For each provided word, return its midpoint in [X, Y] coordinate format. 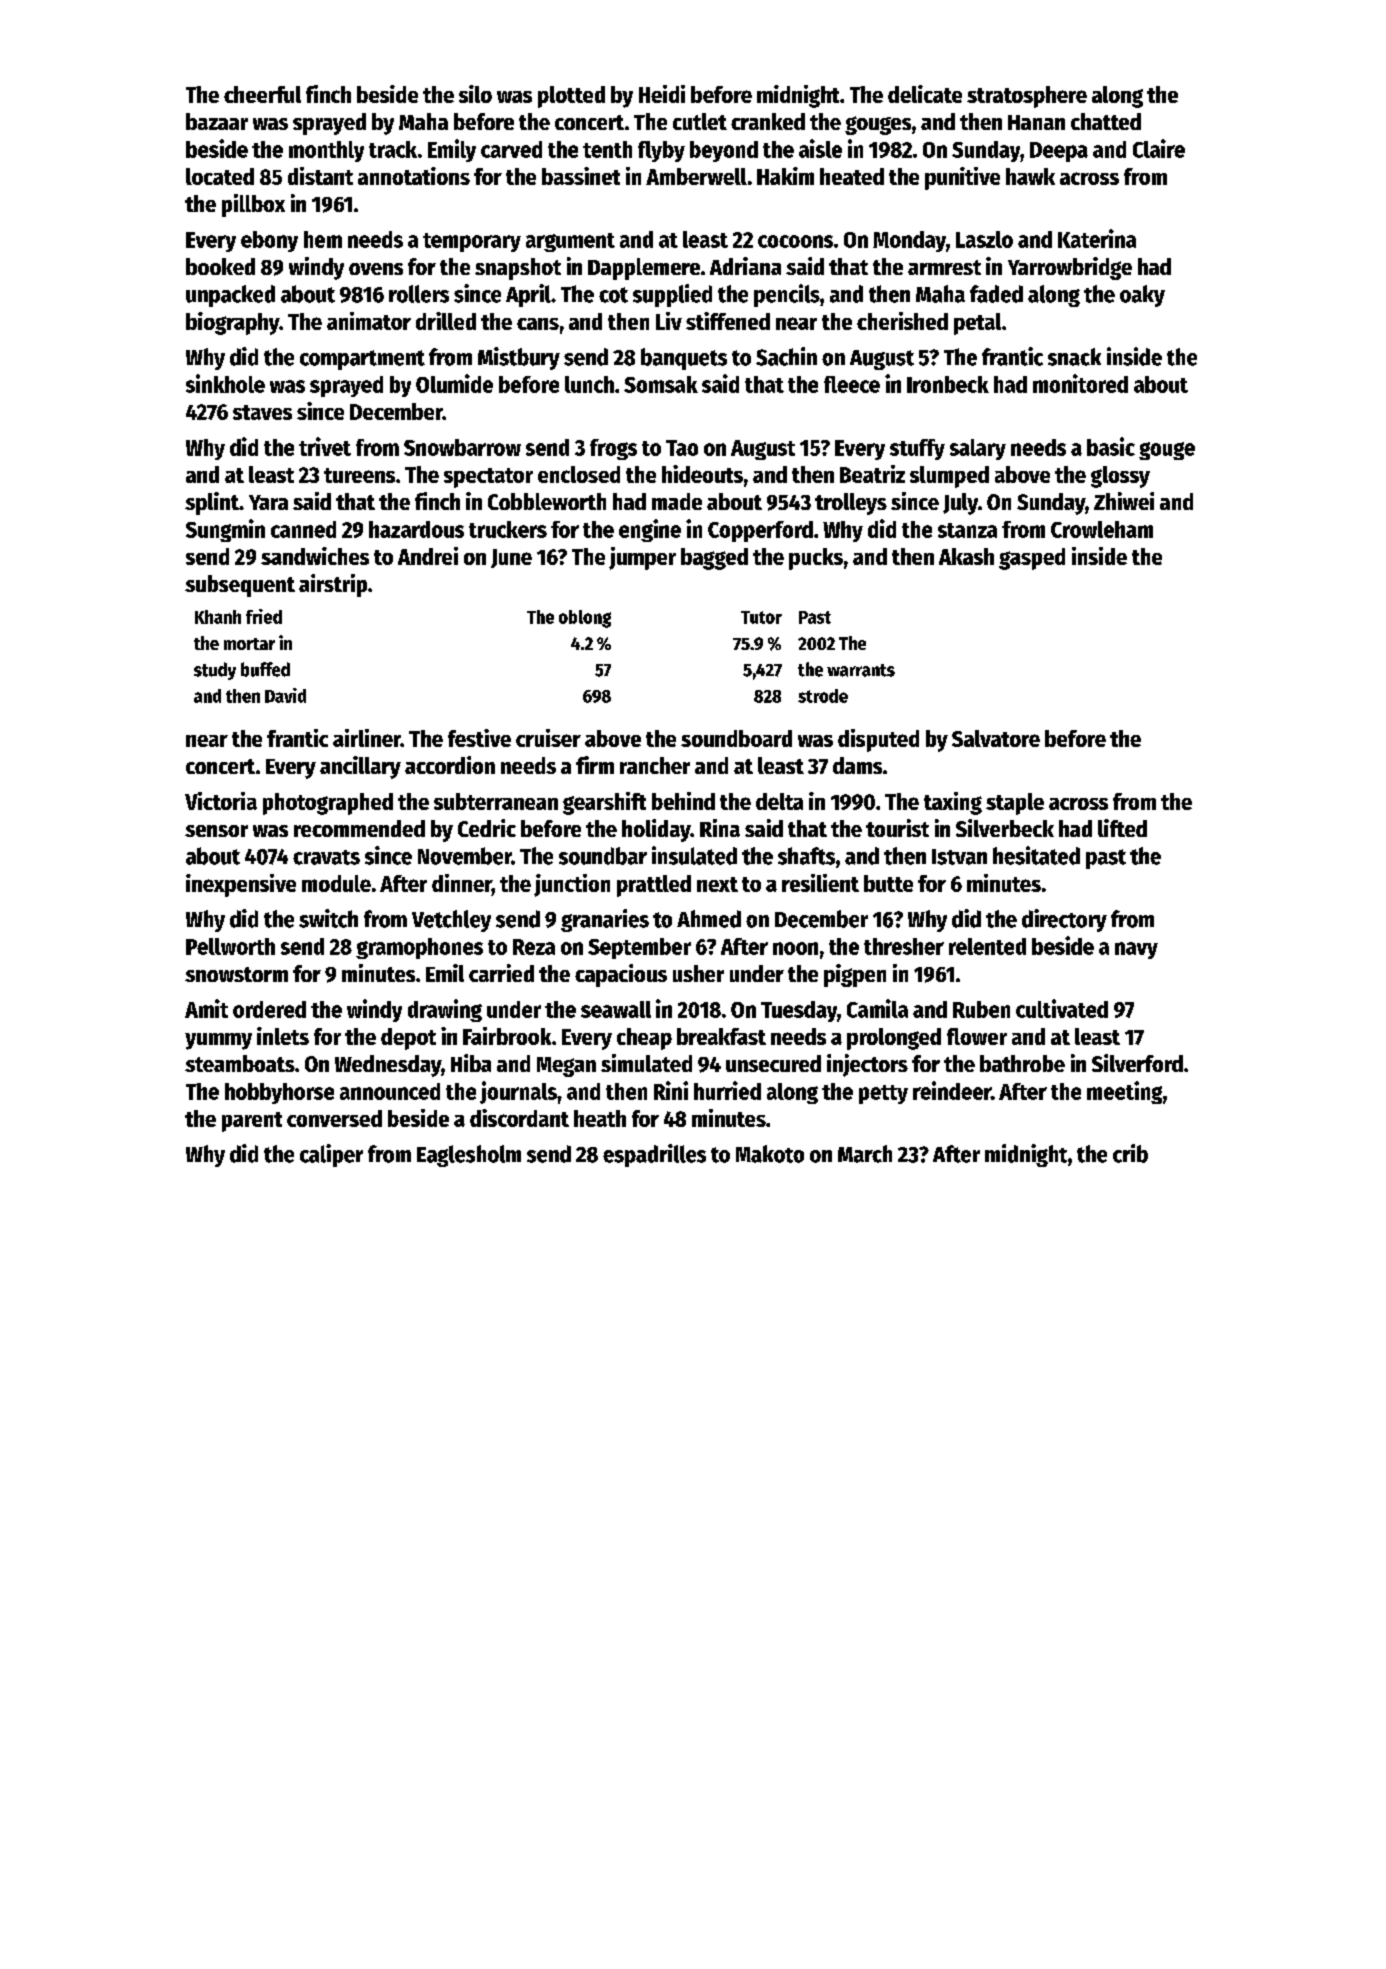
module [336, 883]
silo [475, 94]
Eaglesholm [469, 1156]
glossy [1120, 477]
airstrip [333, 585]
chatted [1106, 121]
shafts [806, 856]
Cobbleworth [547, 501]
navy [1136, 950]
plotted [571, 97]
